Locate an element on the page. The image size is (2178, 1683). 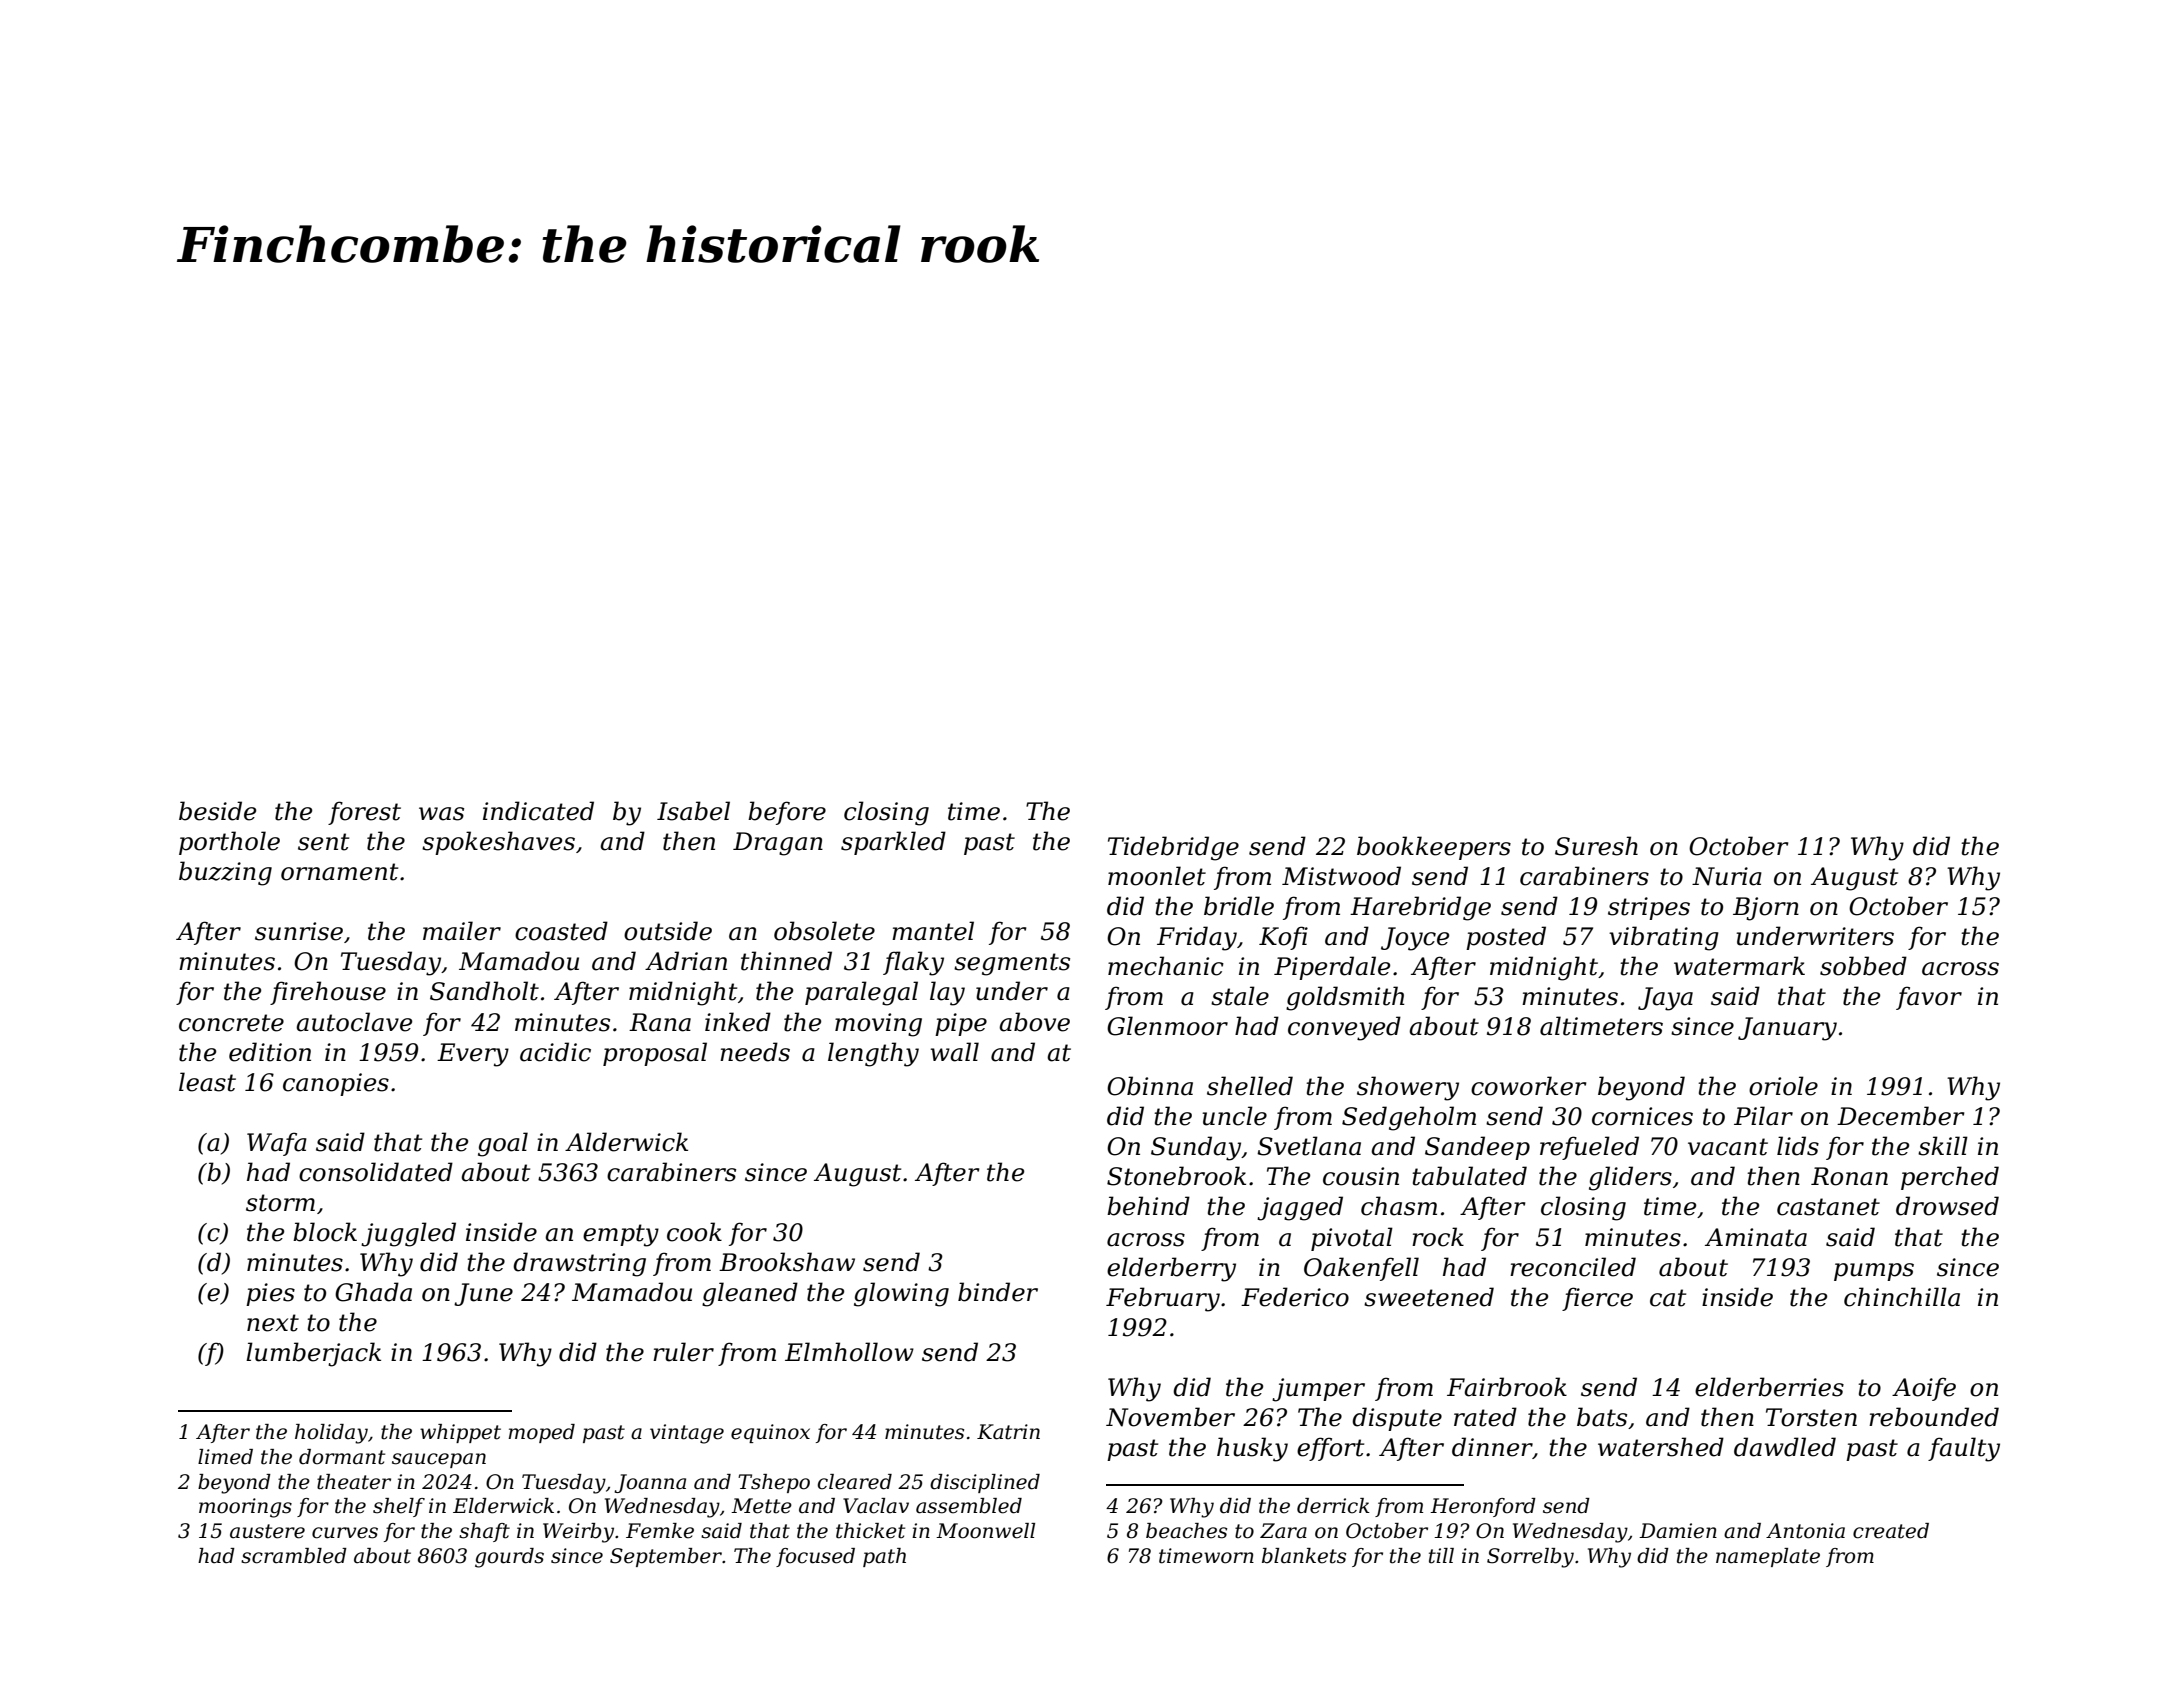
Aoife is located at coordinates (1924, 1389).
